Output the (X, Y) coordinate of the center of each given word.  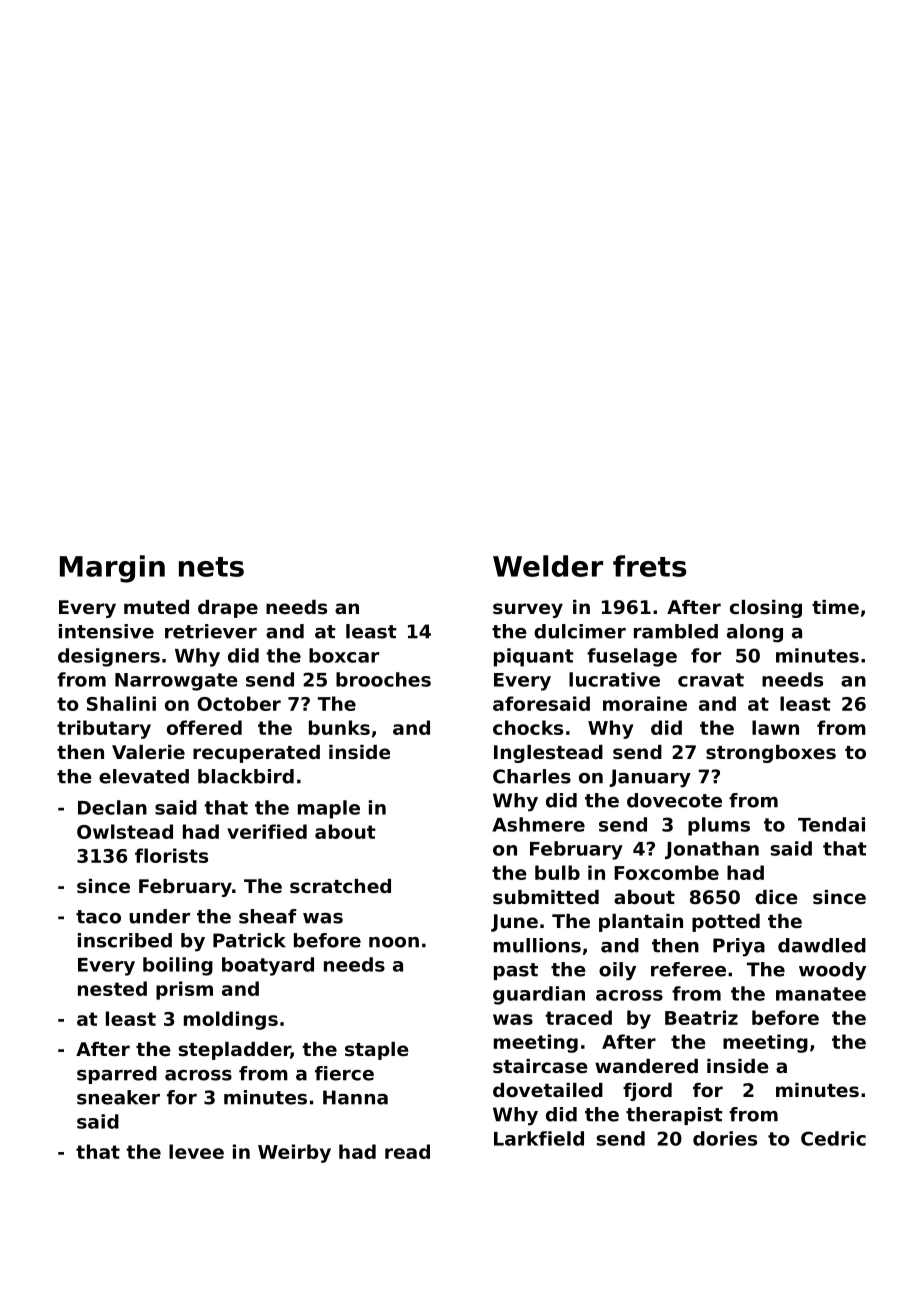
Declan (112, 807)
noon (394, 942)
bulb (557, 872)
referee (688, 969)
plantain (641, 923)
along (755, 633)
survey (528, 610)
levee (196, 1151)
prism (184, 990)
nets (211, 567)
